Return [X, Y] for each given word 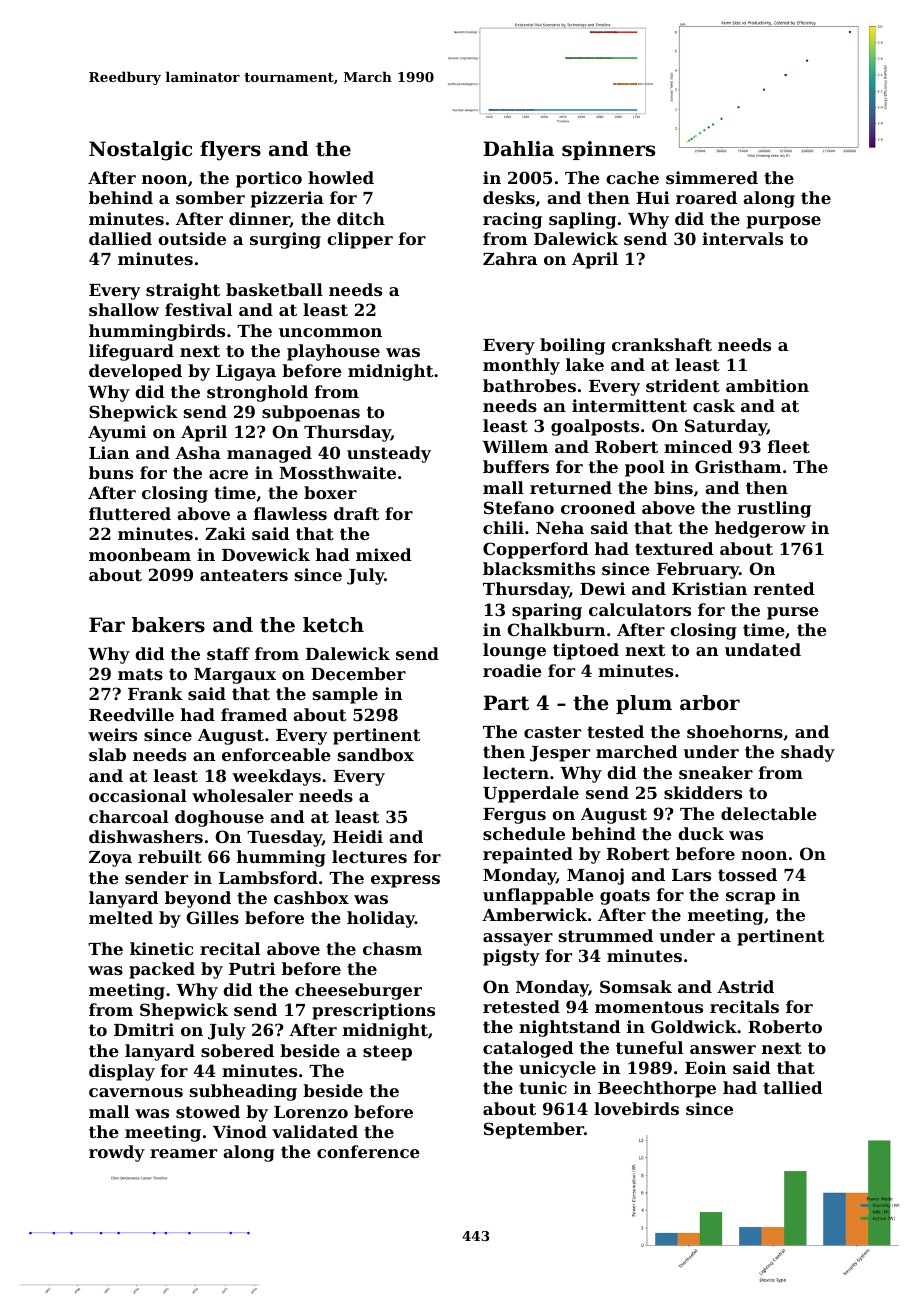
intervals [742, 238]
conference [368, 1151]
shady [808, 753]
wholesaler [242, 795]
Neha [560, 527]
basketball [274, 289]
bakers [168, 625]
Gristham [738, 466]
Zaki [225, 533]
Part [506, 703]
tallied [793, 1087]
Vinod [240, 1131]
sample [345, 695]
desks [509, 197]
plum [644, 704]
